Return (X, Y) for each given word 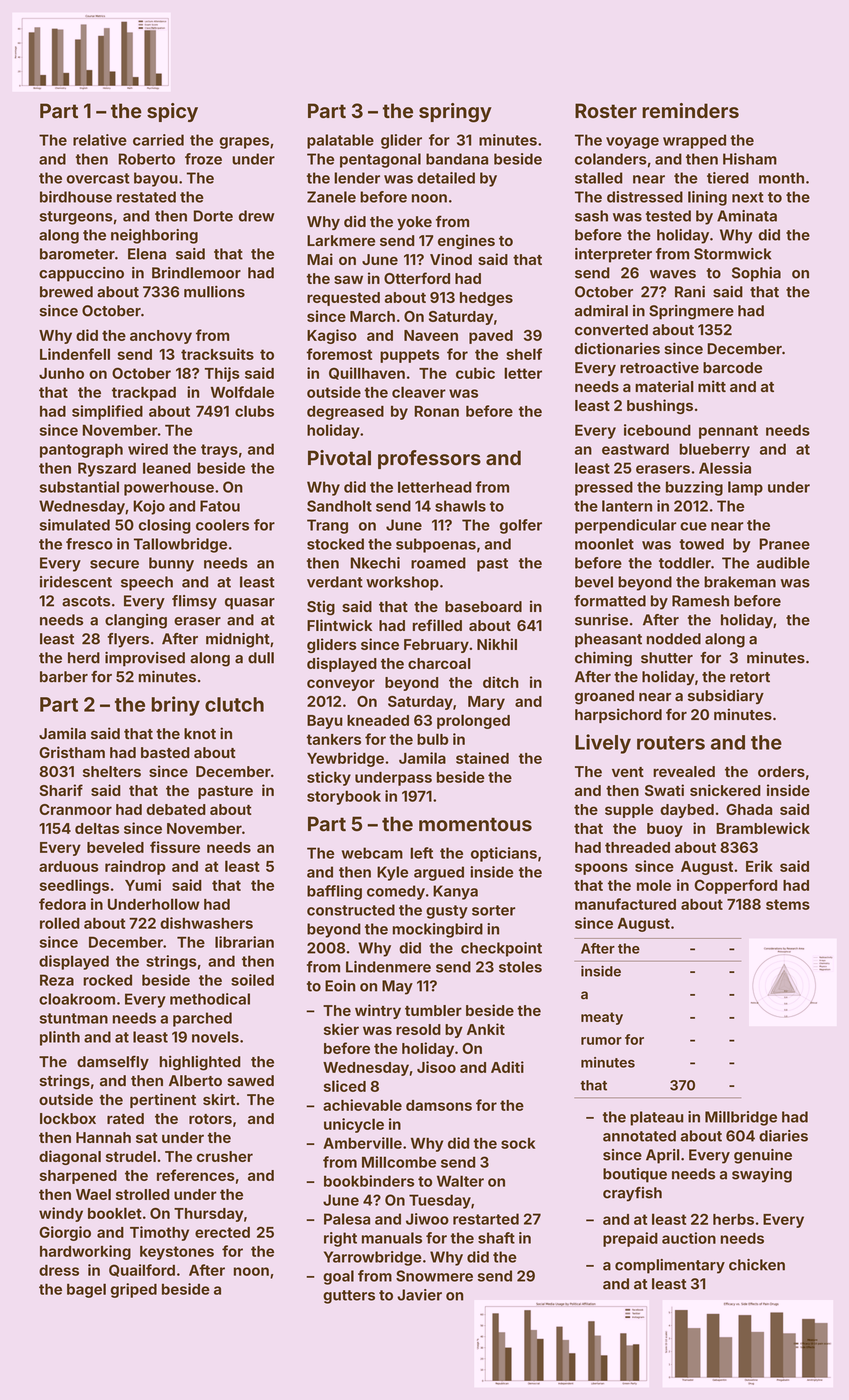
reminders (690, 110)
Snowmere (434, 1276)
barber (64, 677)
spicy (172, 112)
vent (628, 772)
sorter (493, 910)
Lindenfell (75, 354)
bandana (457, 159)
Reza (57, 980)
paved (491, 337)
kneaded (378, 720)
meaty (602, 1018)
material (664, 386)
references (196, 1175)
